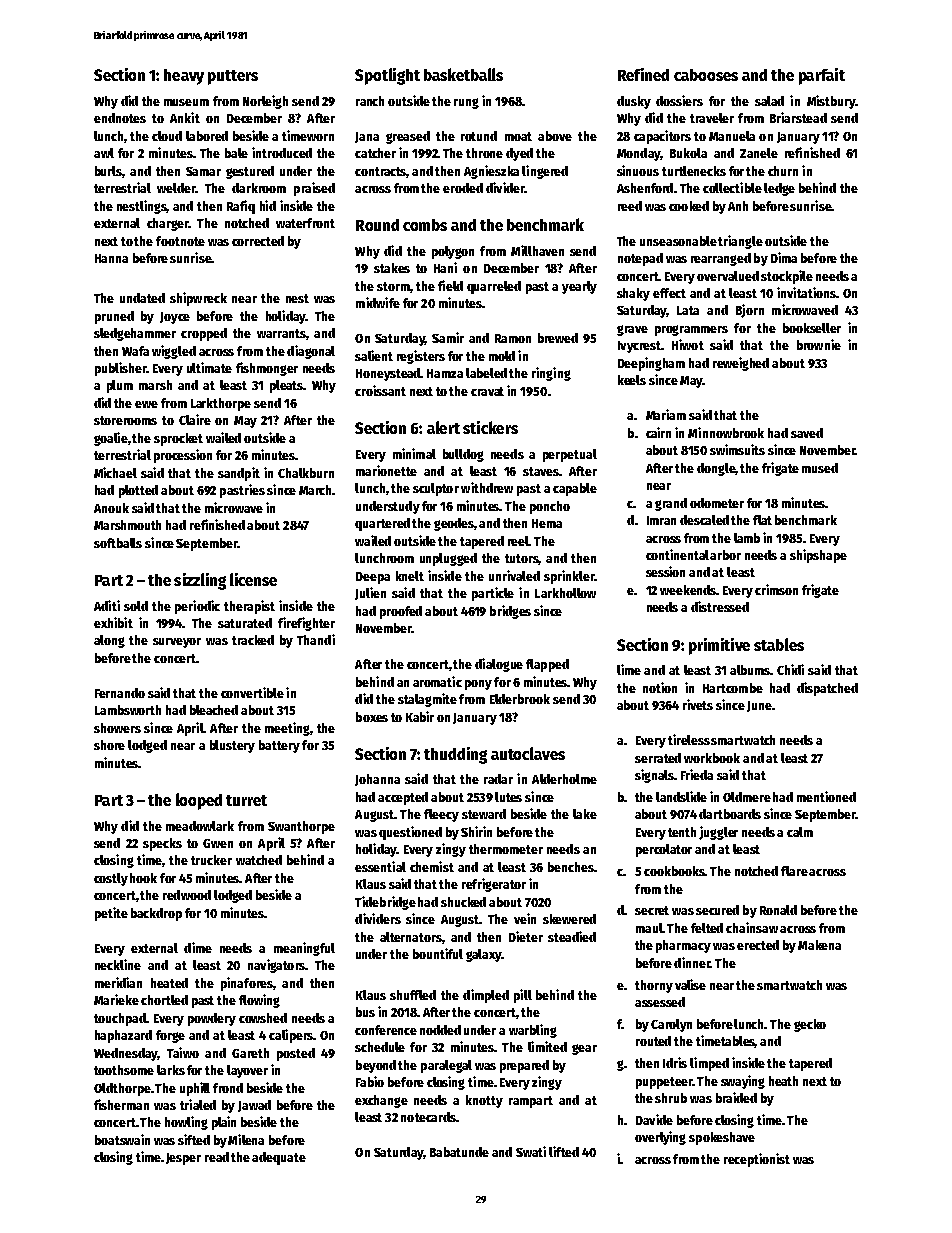 This page has width=952, height=1233. I want to click on sprinkler, so click(569, 577).
